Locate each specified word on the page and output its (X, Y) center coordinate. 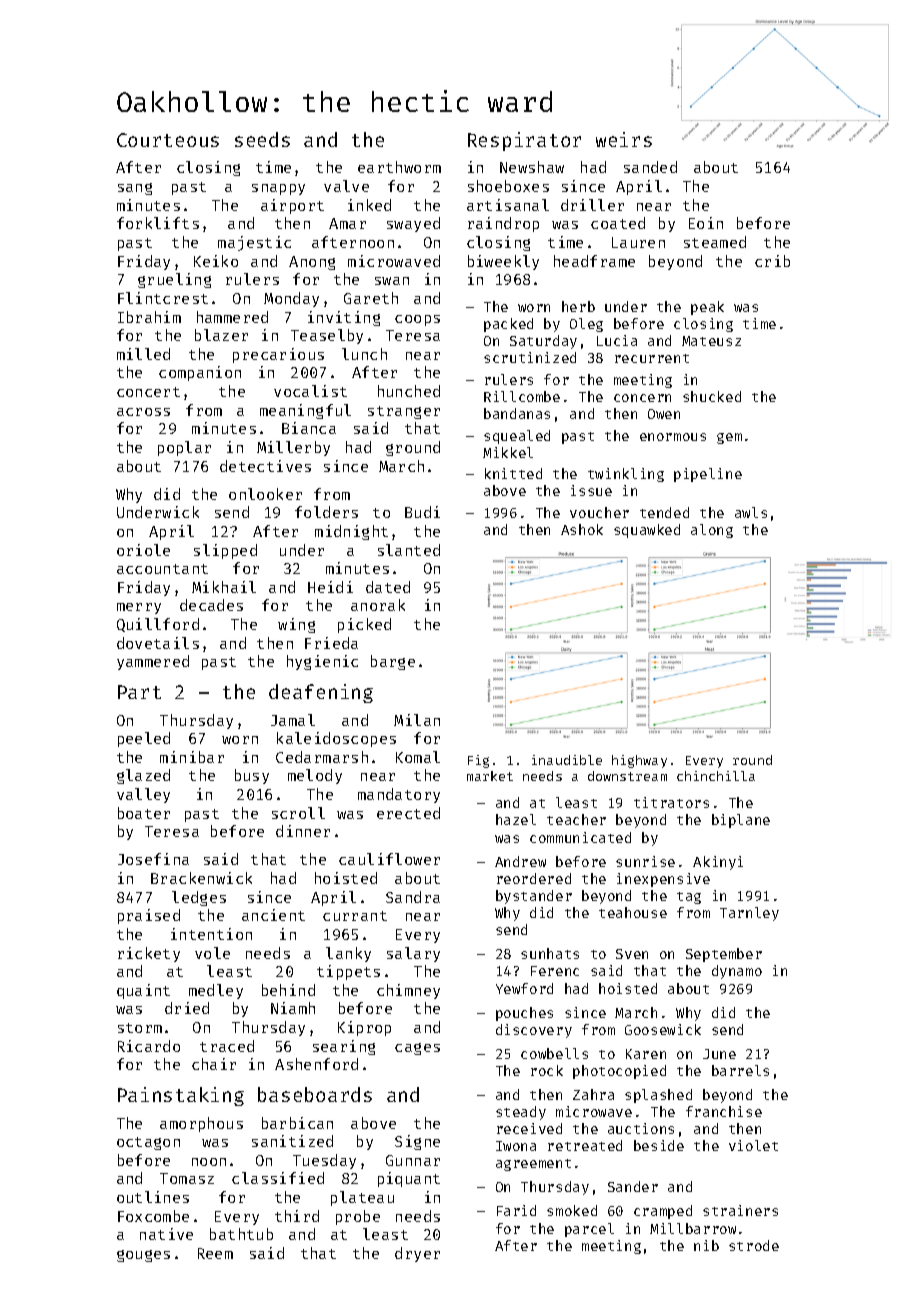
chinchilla (716, 776)
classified (278, 1178)
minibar (192, 757)
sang (135, 189)
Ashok (582, 529)
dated (388, 587)
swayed (413, 224)
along (712, 531)
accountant (162, 569)
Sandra (413, 897)
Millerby (293, 448)
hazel (516, 819)
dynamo (737, 972)
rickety (149, 954)
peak (707, 308)
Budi (422, 512)
